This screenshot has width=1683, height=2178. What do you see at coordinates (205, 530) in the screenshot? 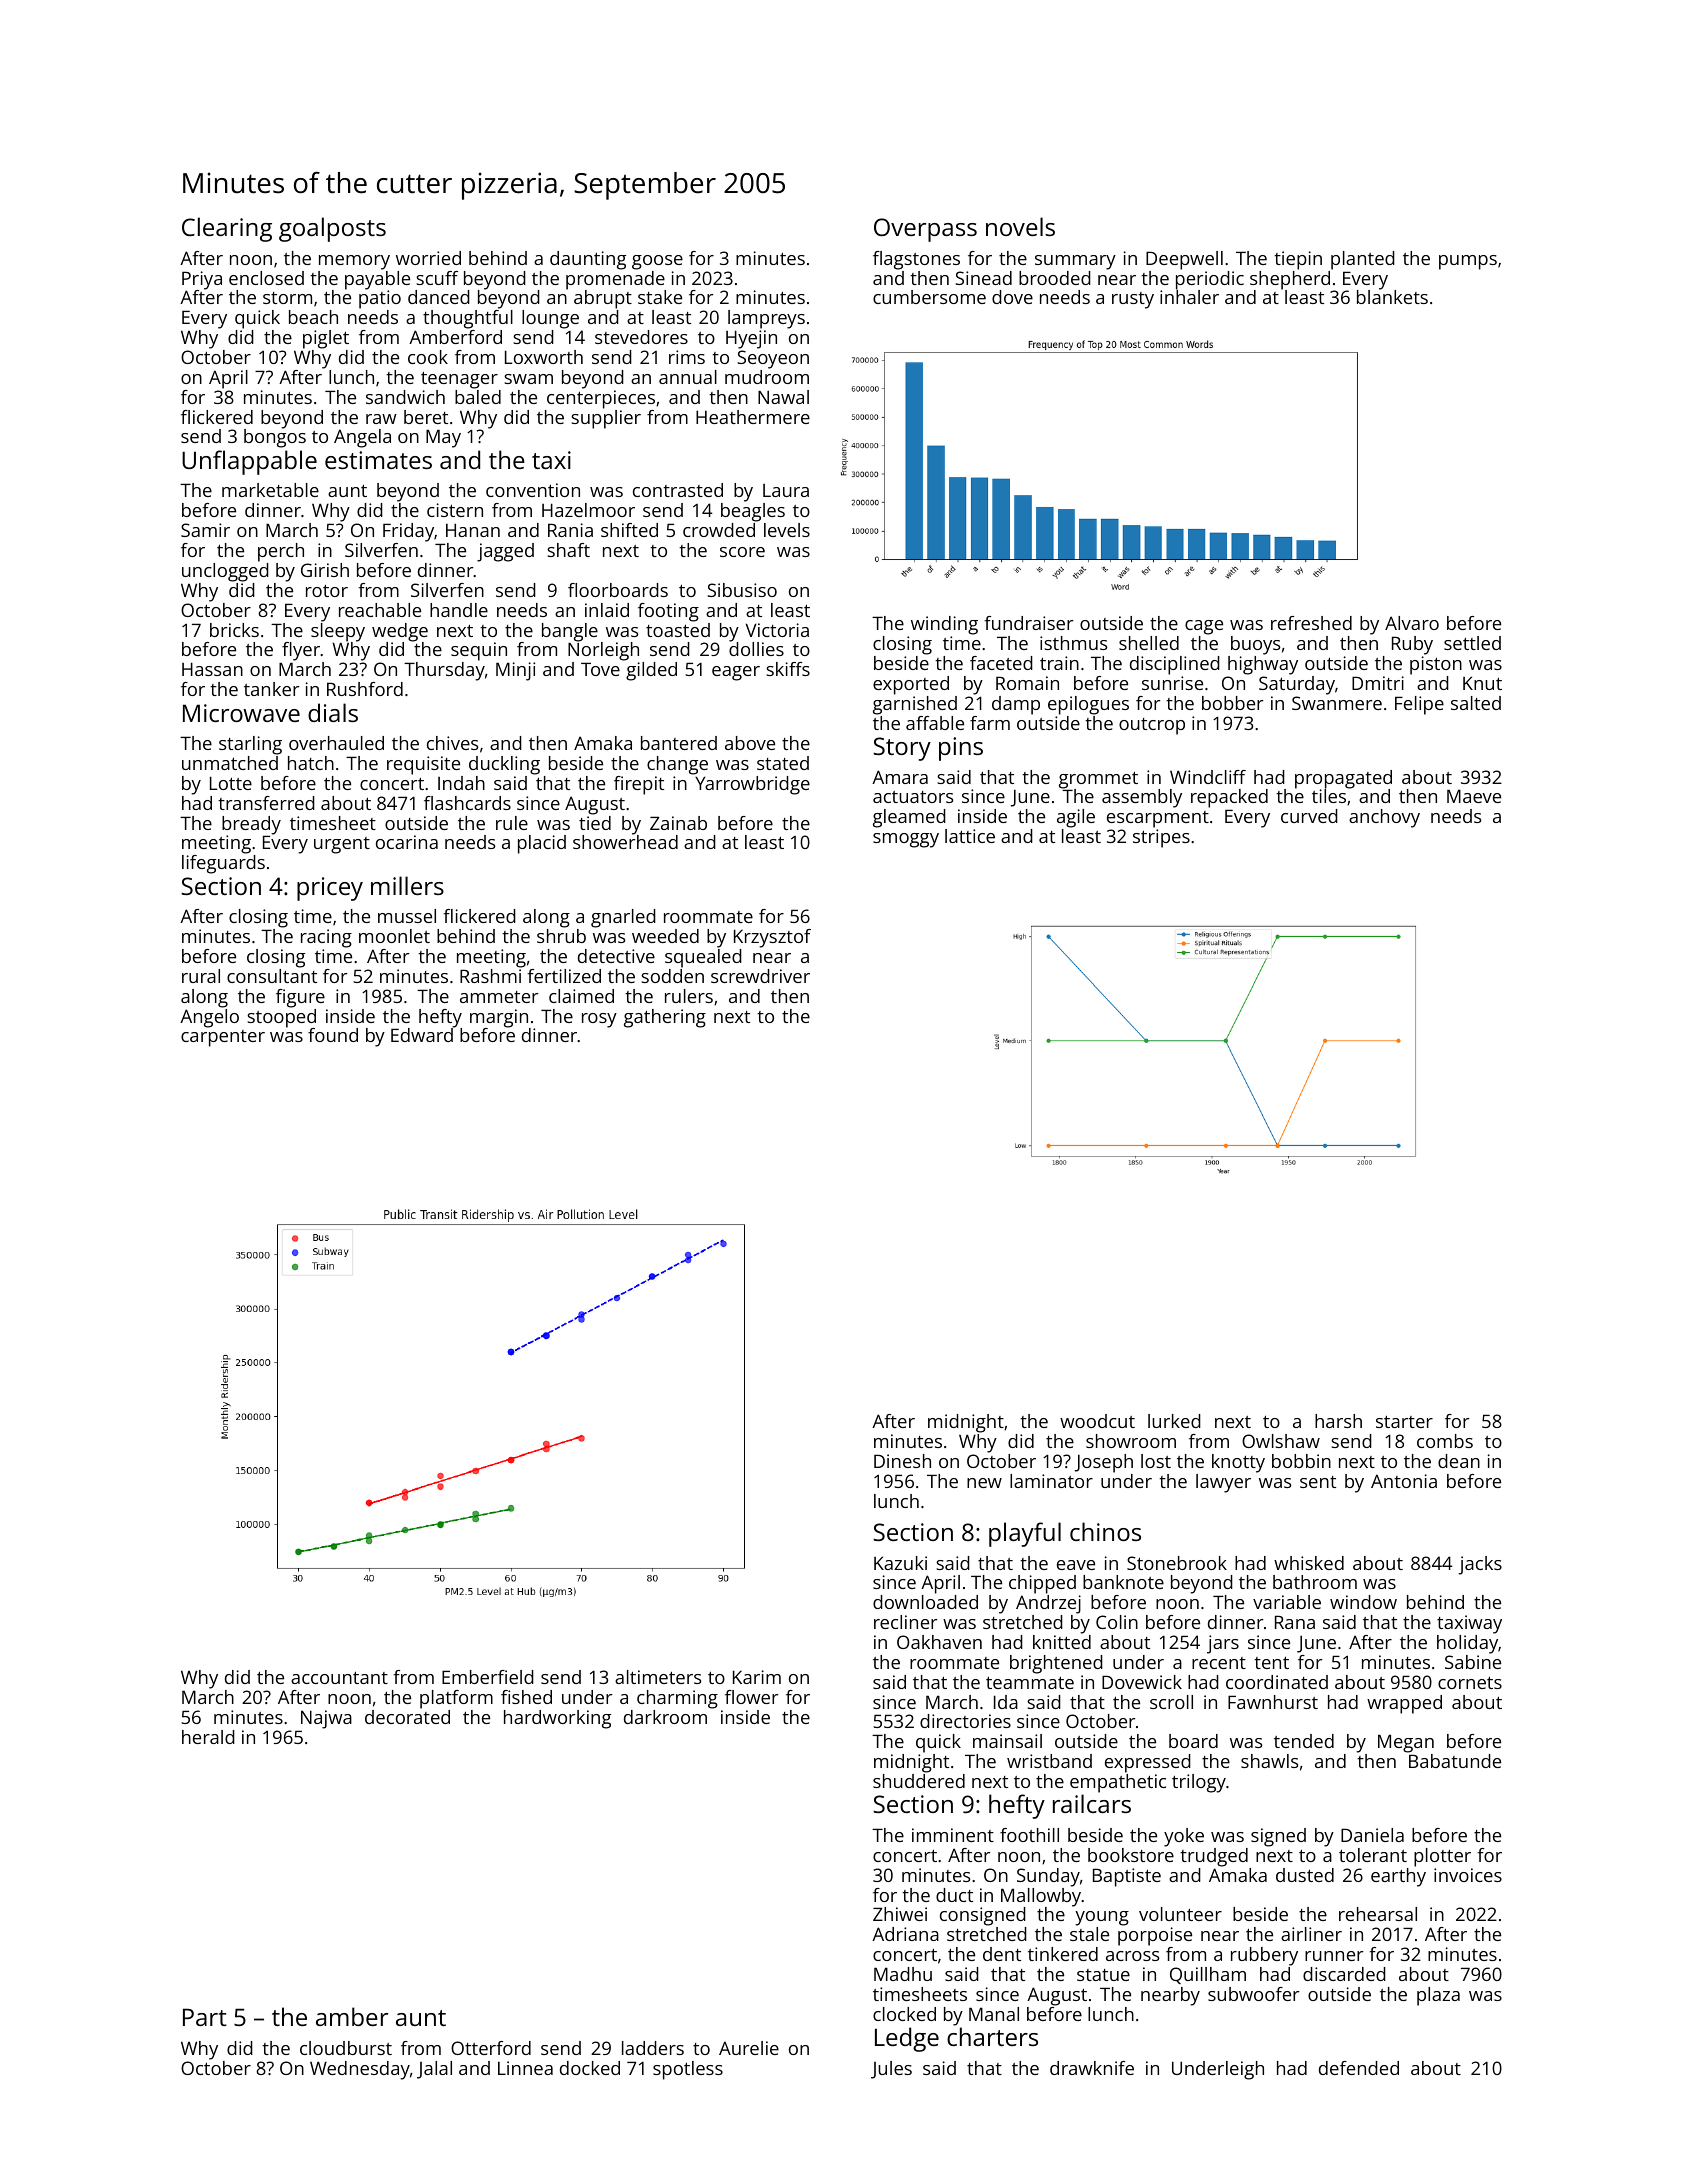
I see `Samir` at bounding box center [205, 530].
